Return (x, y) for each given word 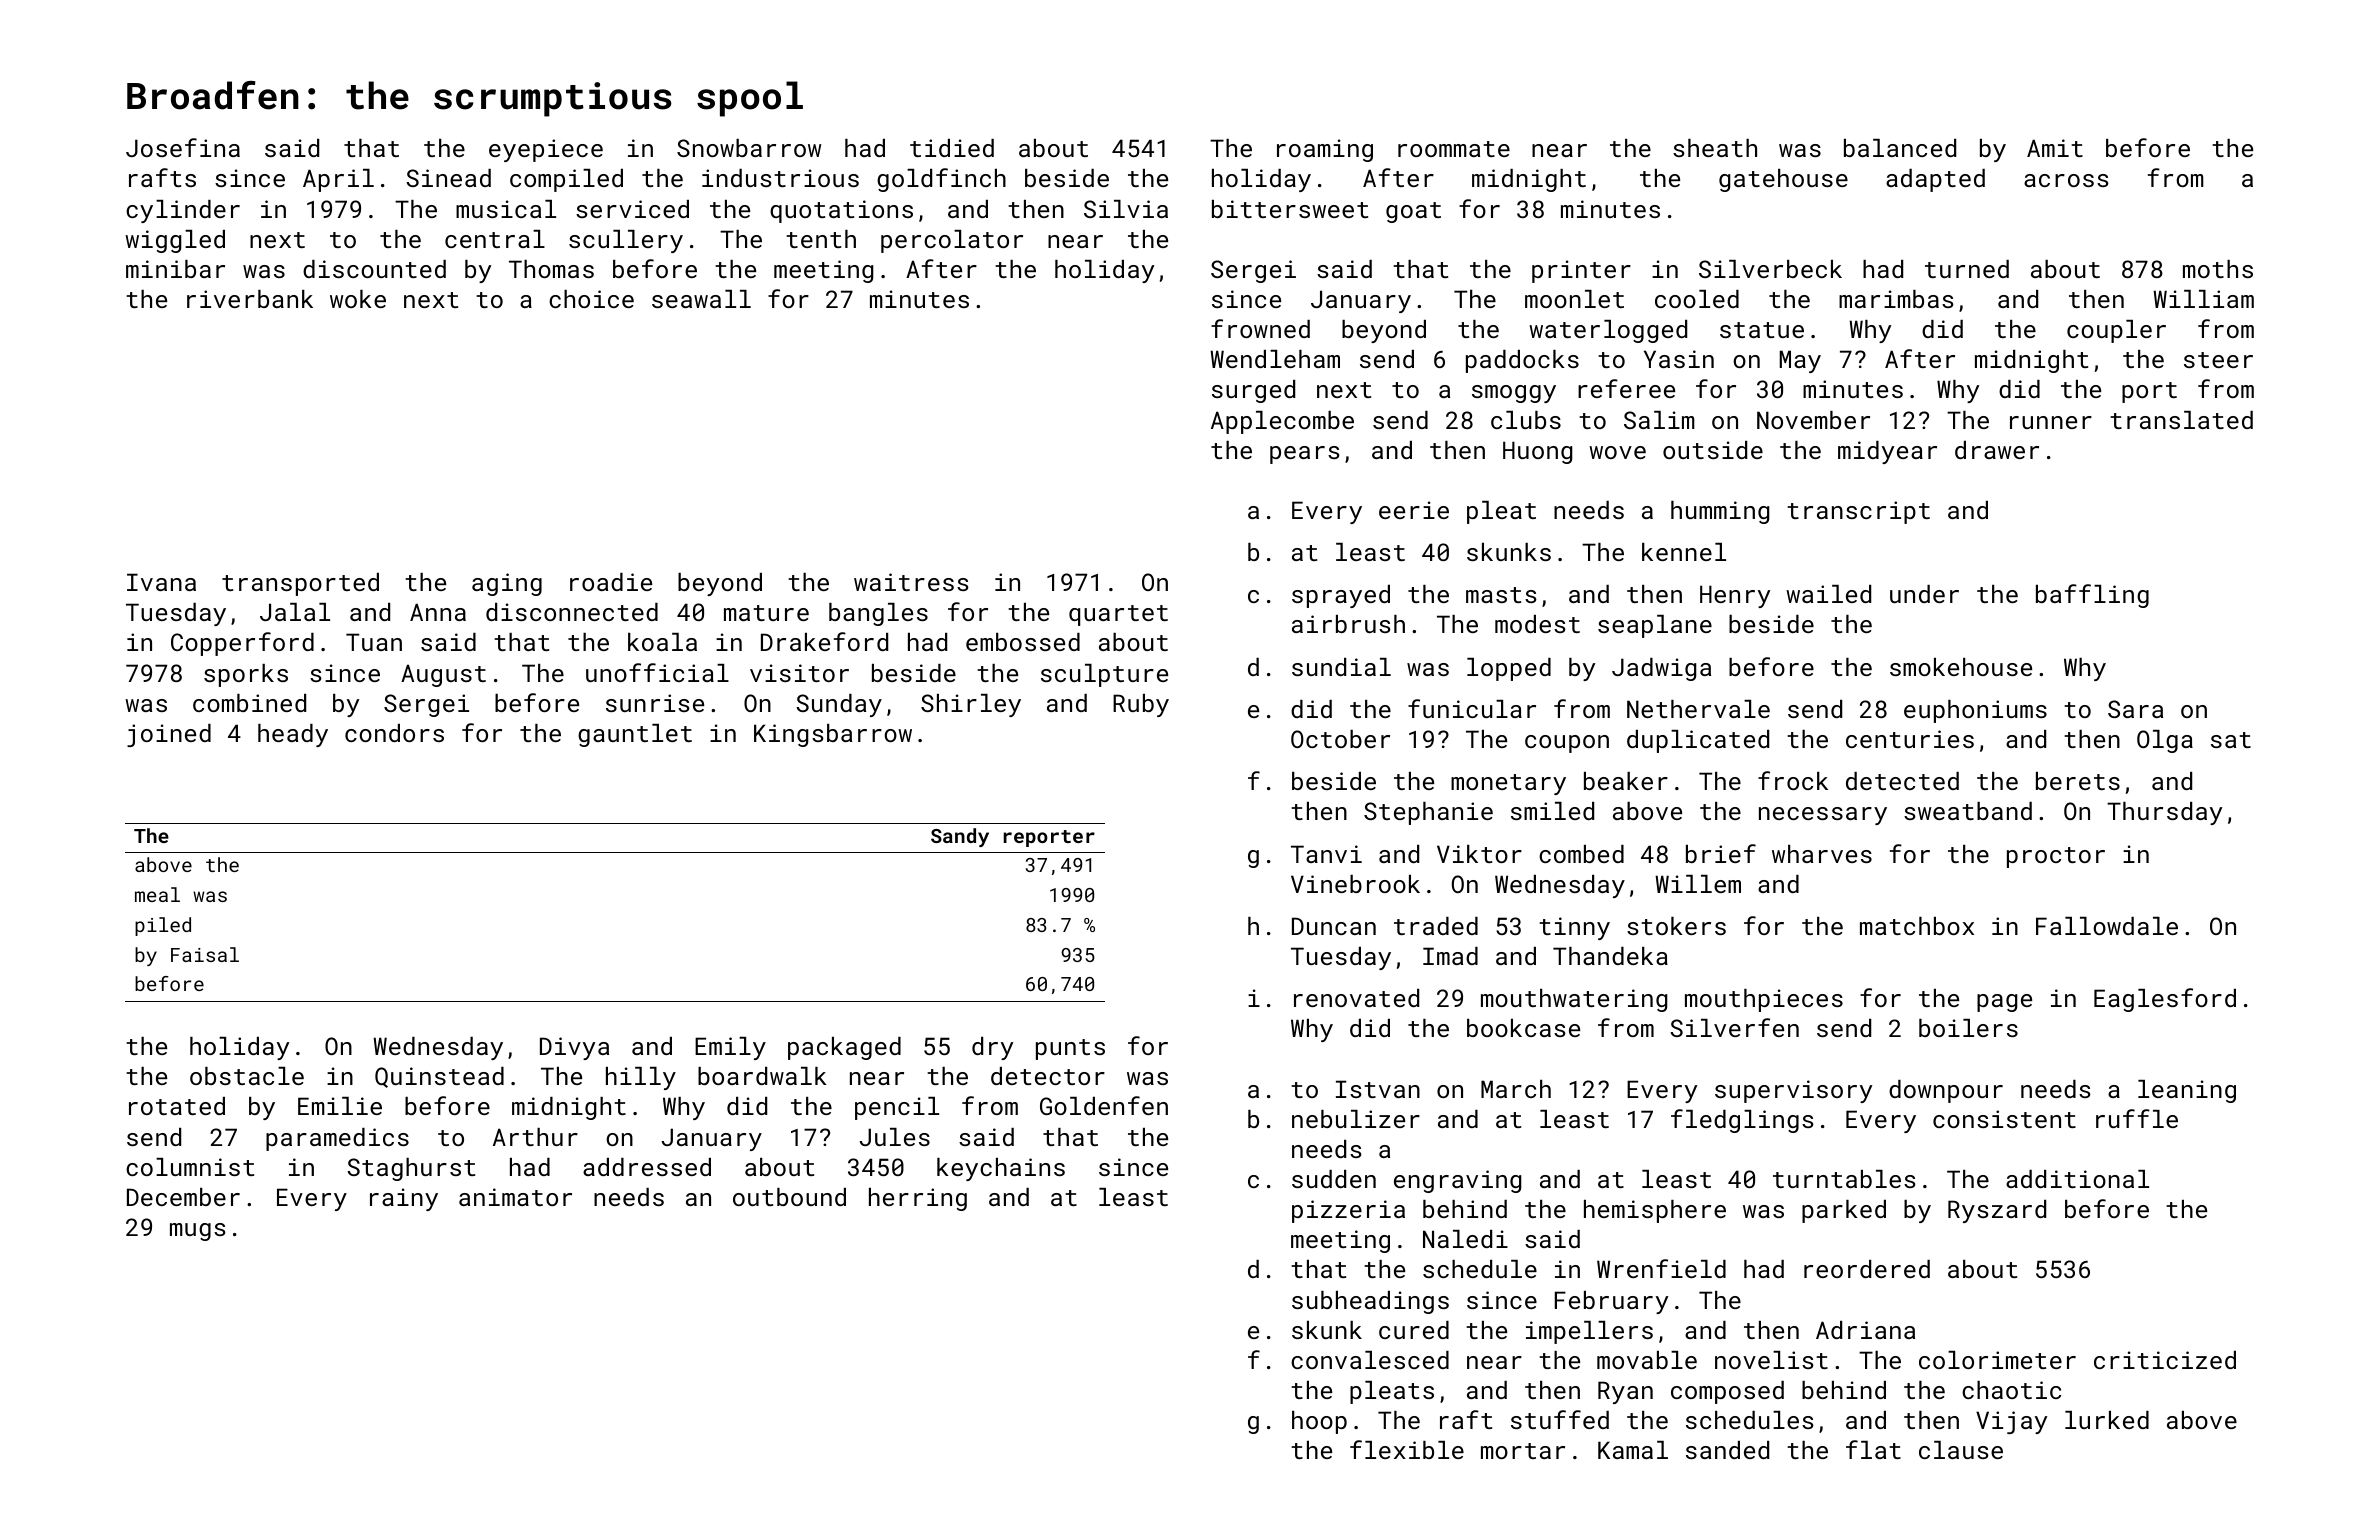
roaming (1325, 150)
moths (2218, 269)
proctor (2056, 857)
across (2066, 180)
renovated (1356, 998)
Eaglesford (2165, 1000)
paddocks (1522, 361)
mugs (198, 1232)
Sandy (960, 837)
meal (157, 894)
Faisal (205, 954)
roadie (611, 582)
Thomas (551, 269)
